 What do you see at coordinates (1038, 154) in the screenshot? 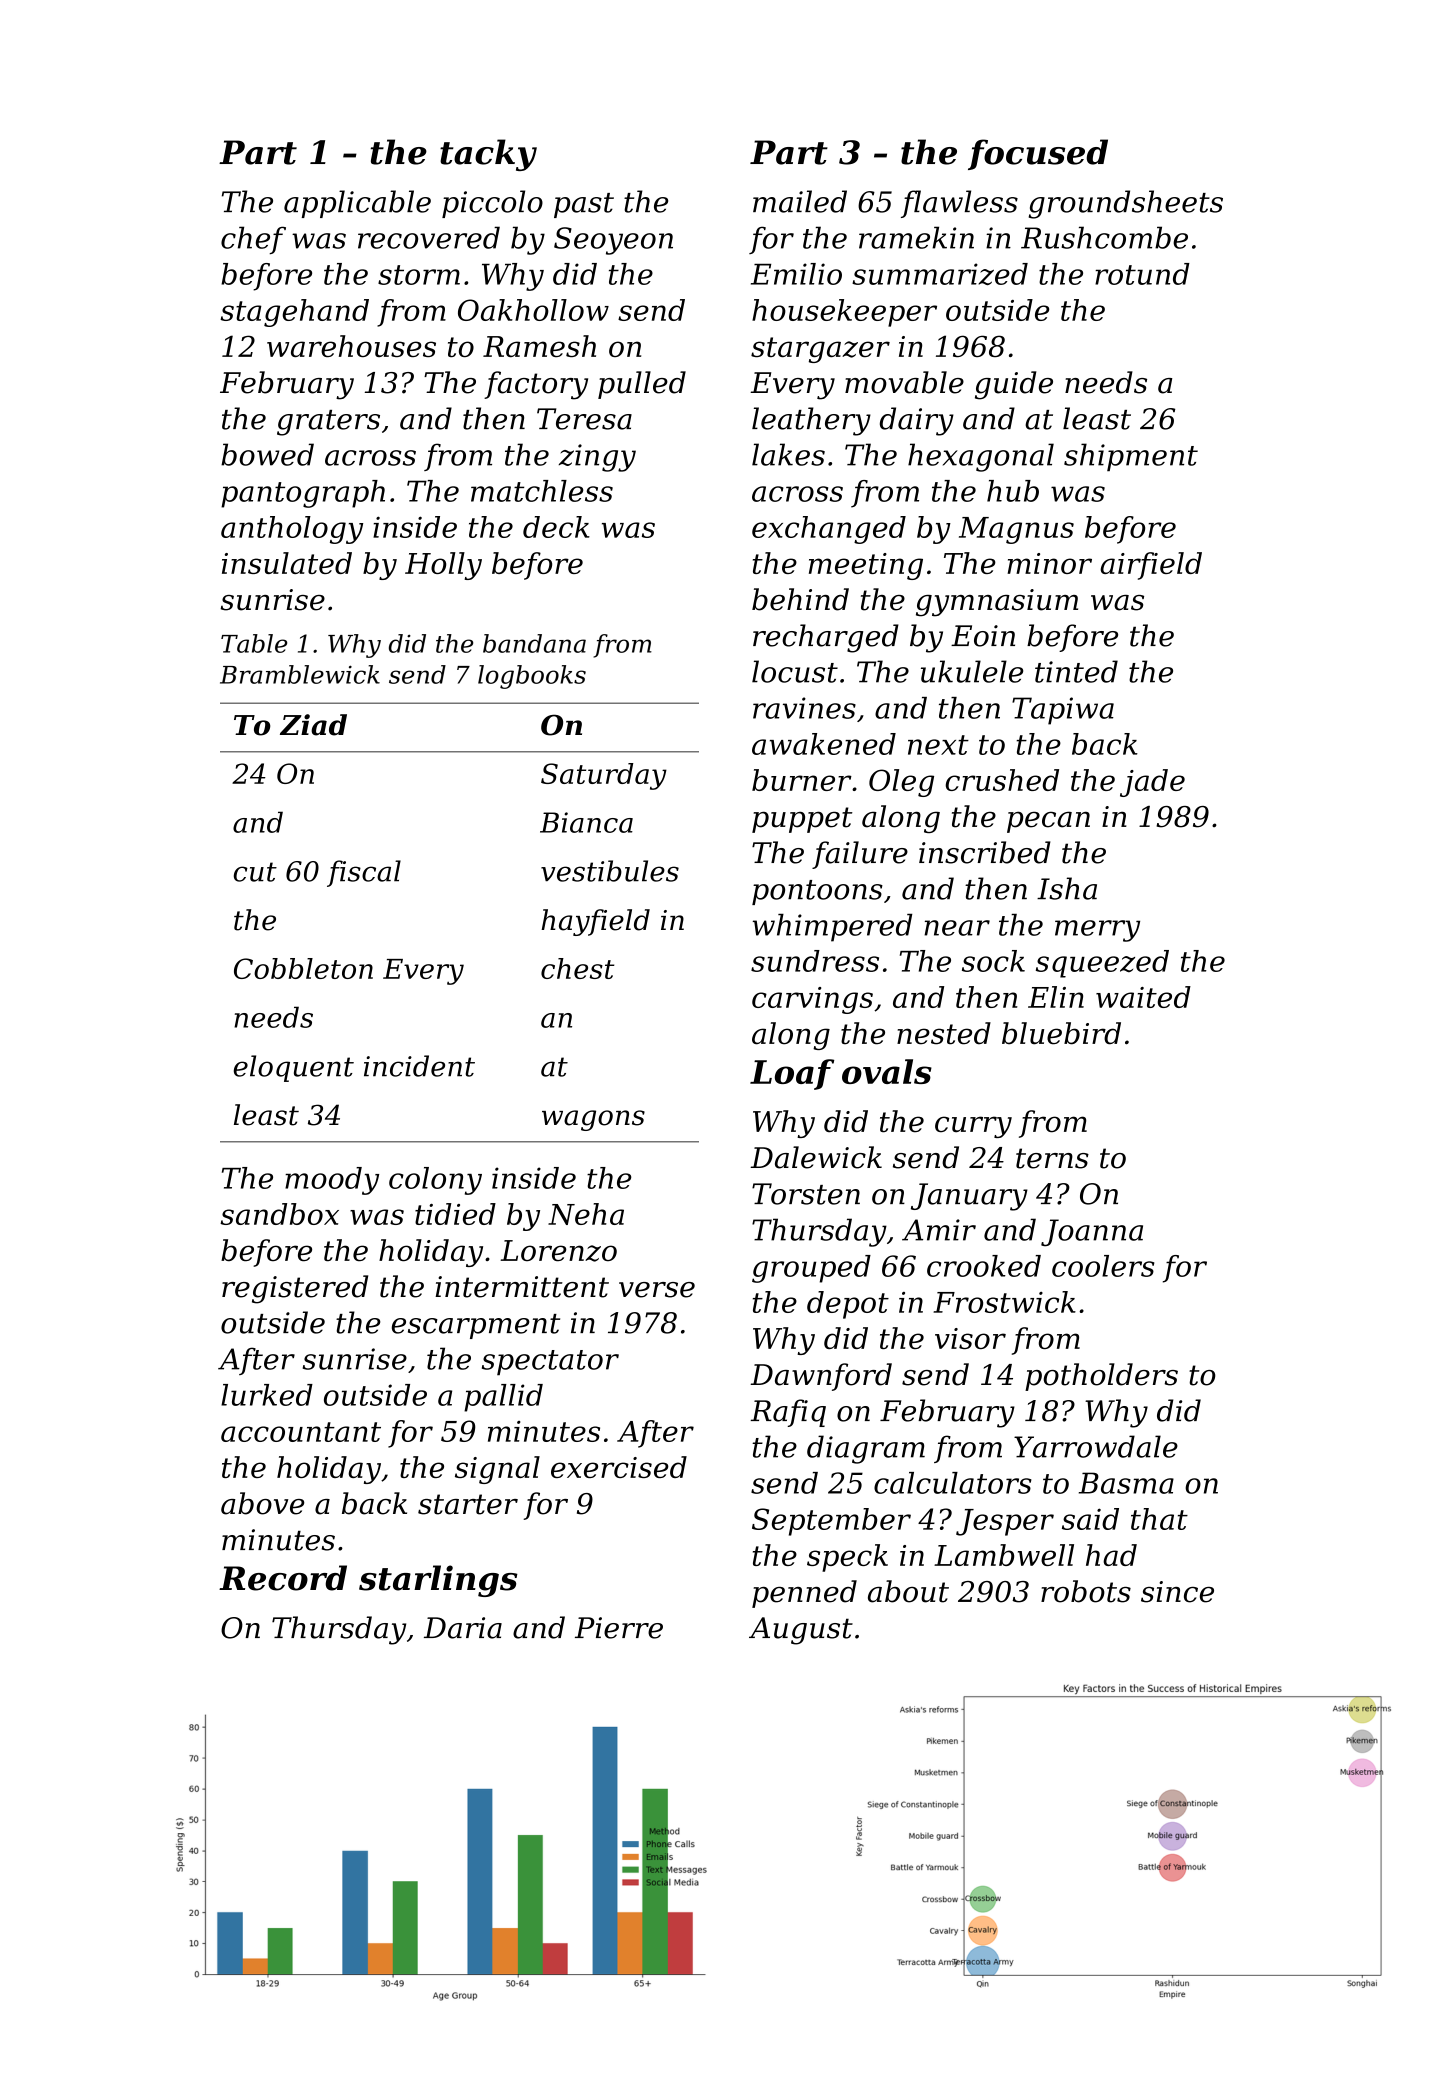
I see `focused` at bounding box center [1038, 154].
